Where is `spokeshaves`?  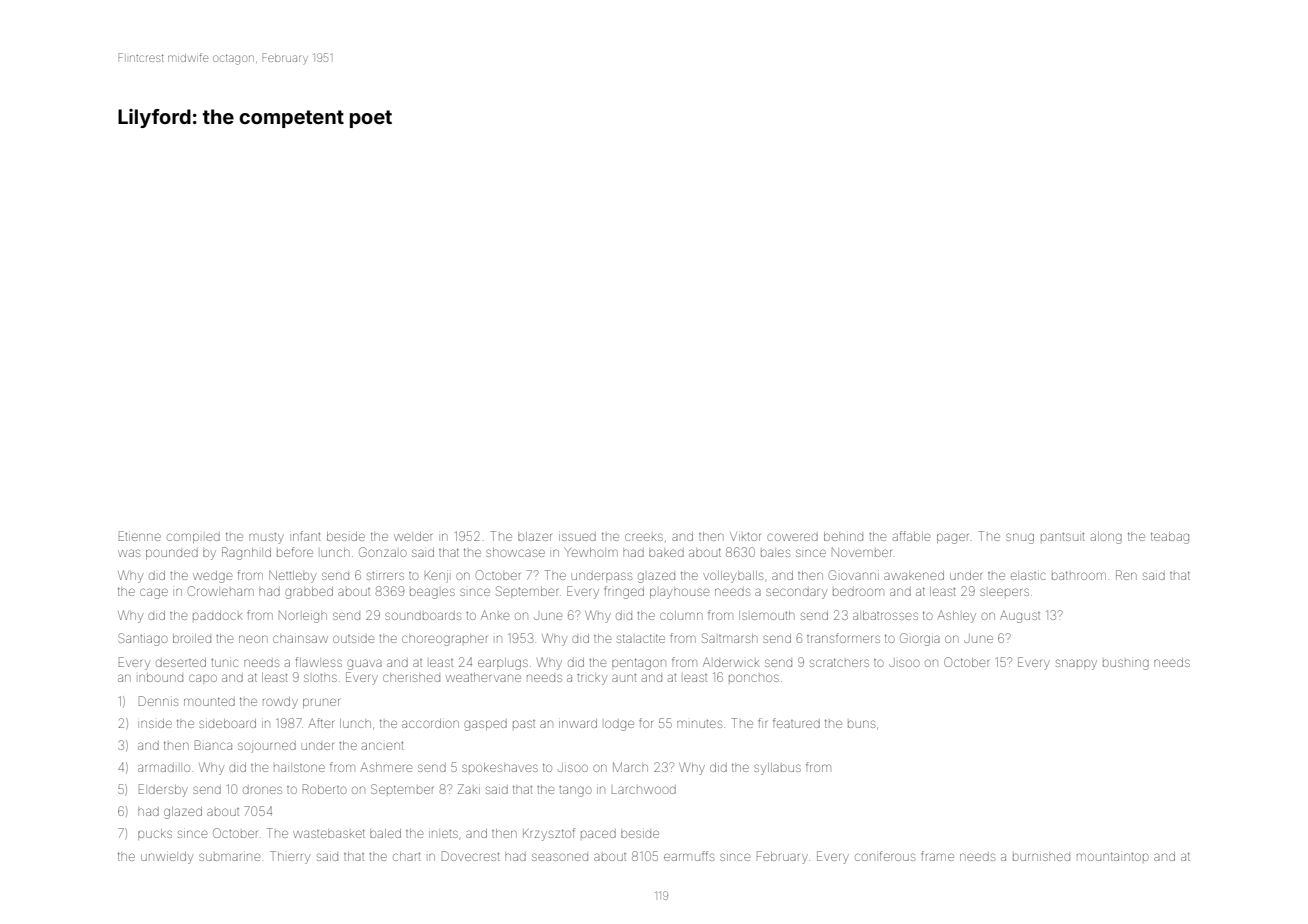
spokeshaves is located at coordinates (500, 767).
